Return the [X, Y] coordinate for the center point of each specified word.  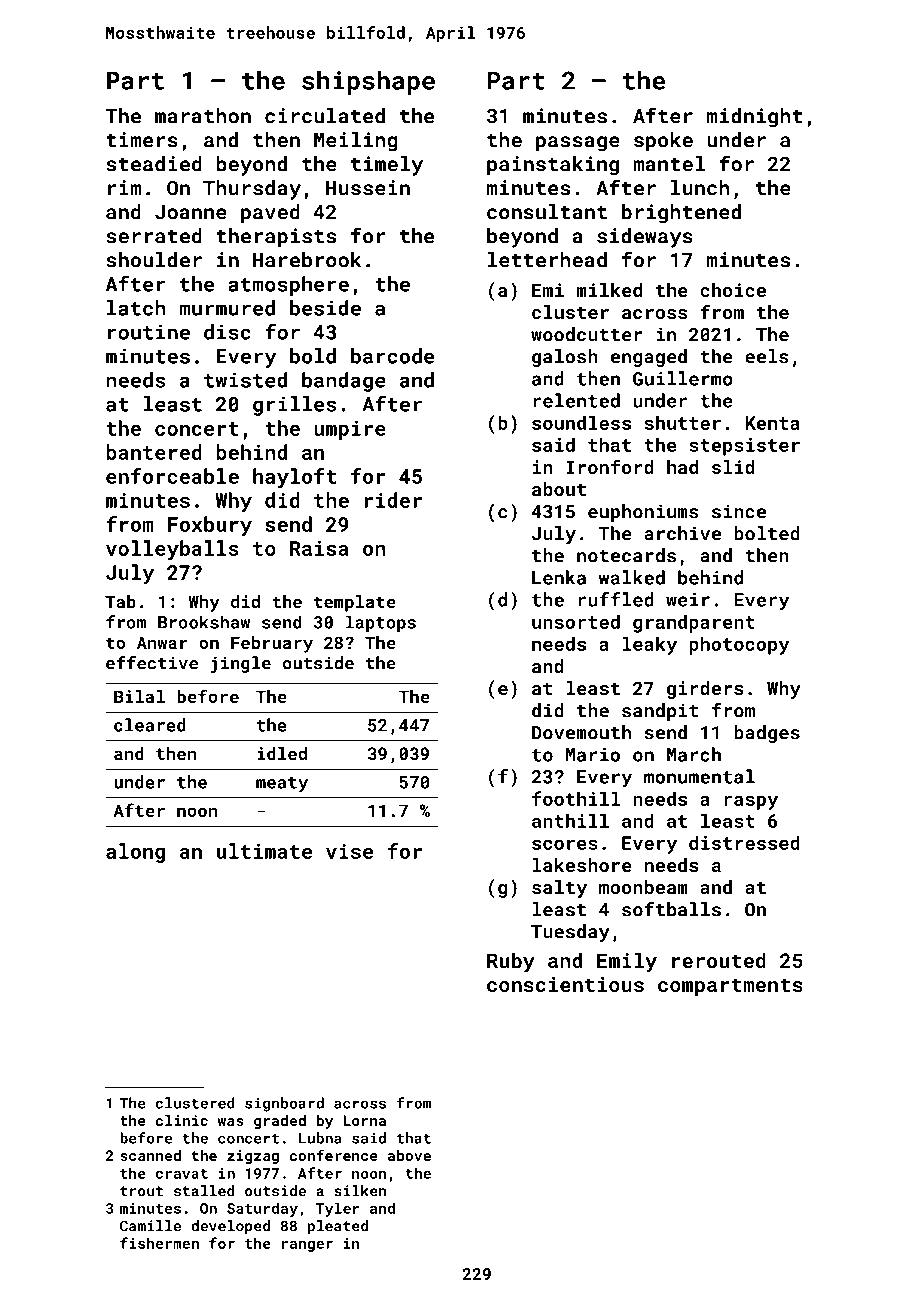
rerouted [719, 960]
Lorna [364, 1120]
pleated [338, 1227]
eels [767, 356]
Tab [120, 601]
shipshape [368, 82]
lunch [700, 188]
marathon [203, 116]
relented [576, 400]
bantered [154, 452]
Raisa [319, 548]
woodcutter [587, 334]
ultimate [264, 851]
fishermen [159, 1243]
